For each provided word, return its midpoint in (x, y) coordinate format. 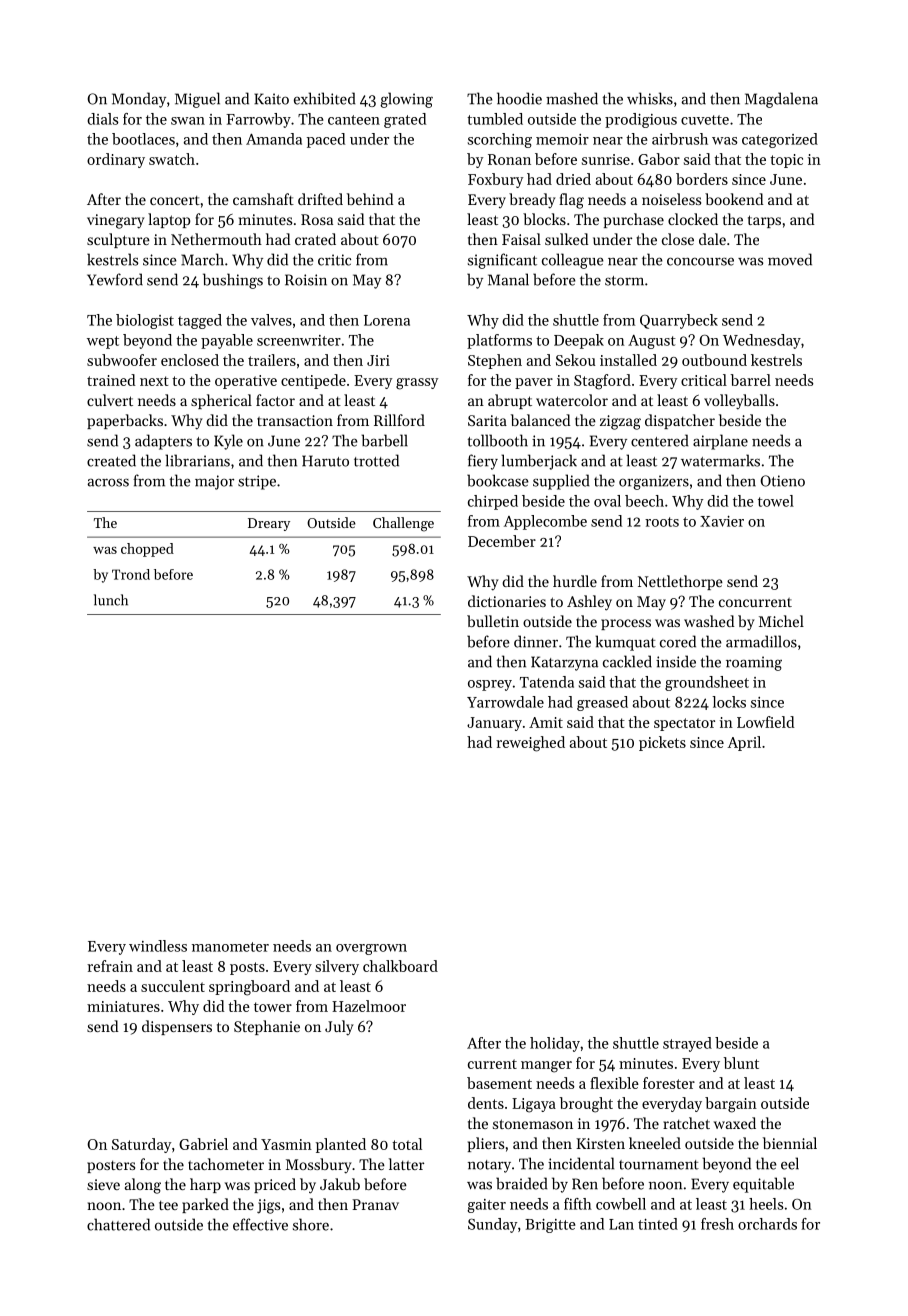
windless (158, 946)
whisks (650, 98)
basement (499, 1083)
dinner (536, 641)
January (494, 724)
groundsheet (707, 683)
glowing (406, 100)
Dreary (269, 524)
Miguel (197, 100)
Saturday (141, 1145)
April (744, 743)
